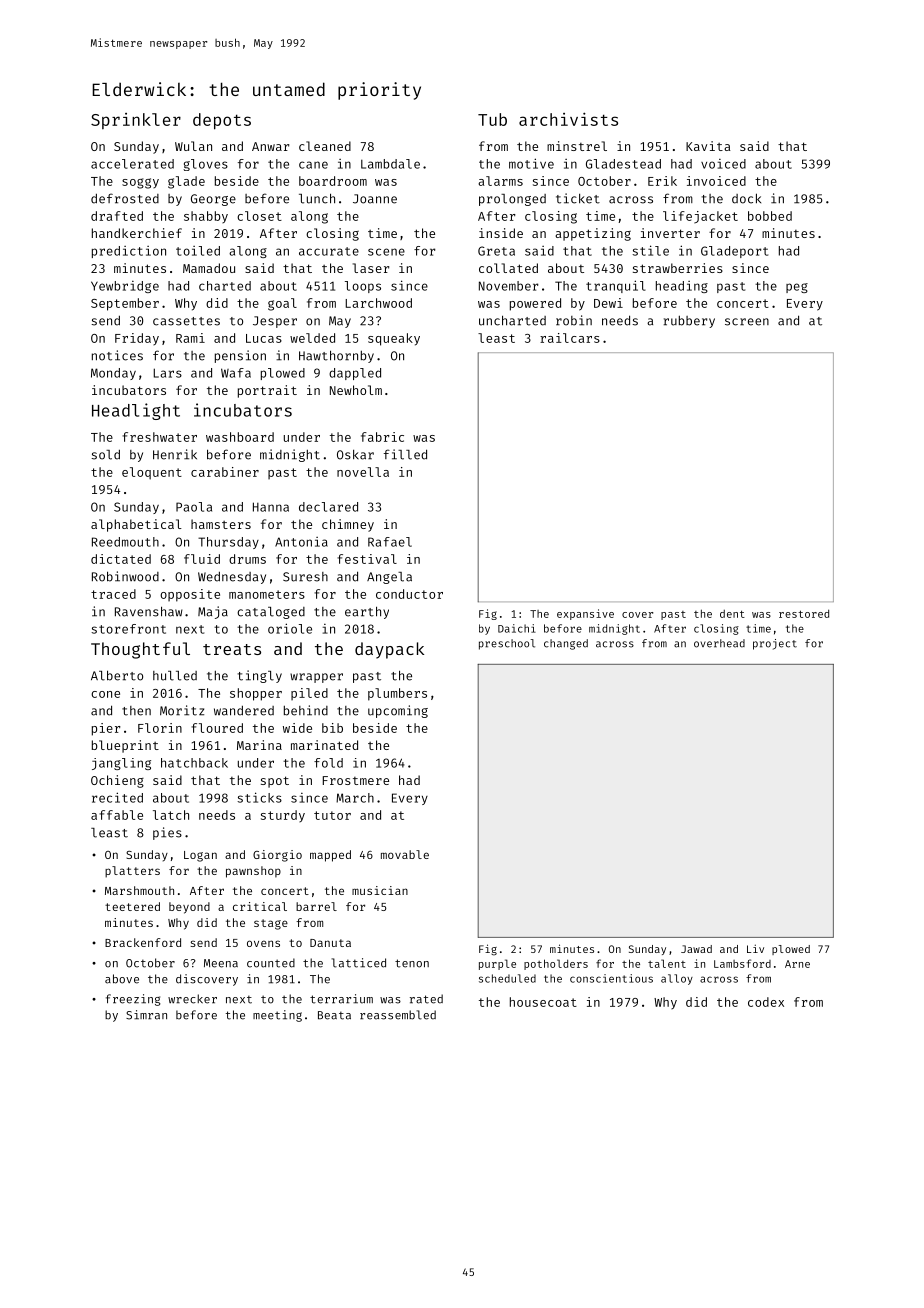 The image size is (924, 1308). What do you see at coordinates (398, 1015) in the image?
I see `reassembled` at bounding box center [398, 1015].
